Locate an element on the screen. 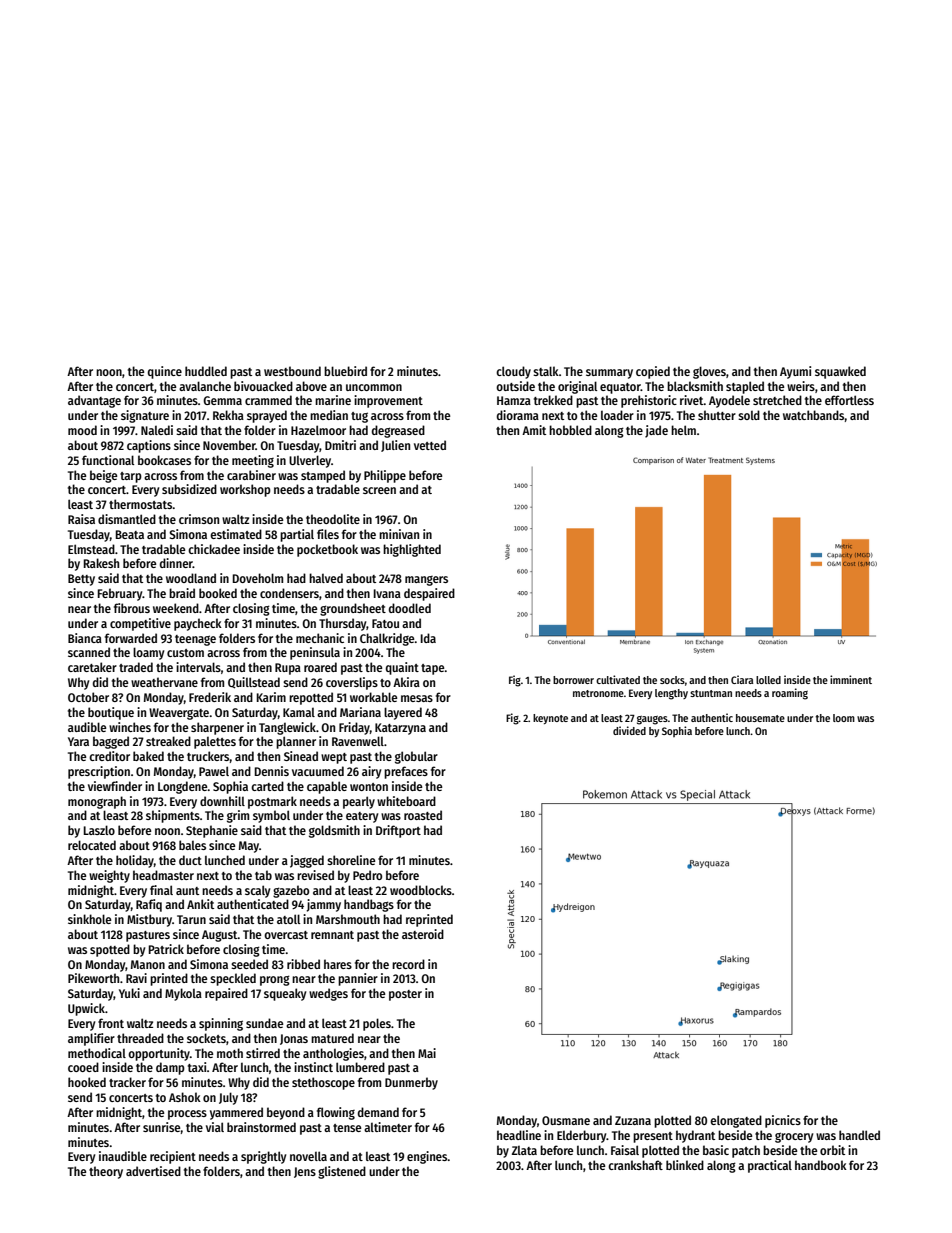 This screenshot has height=1233, width=952. wedges is located at coordinates (328, 994).
